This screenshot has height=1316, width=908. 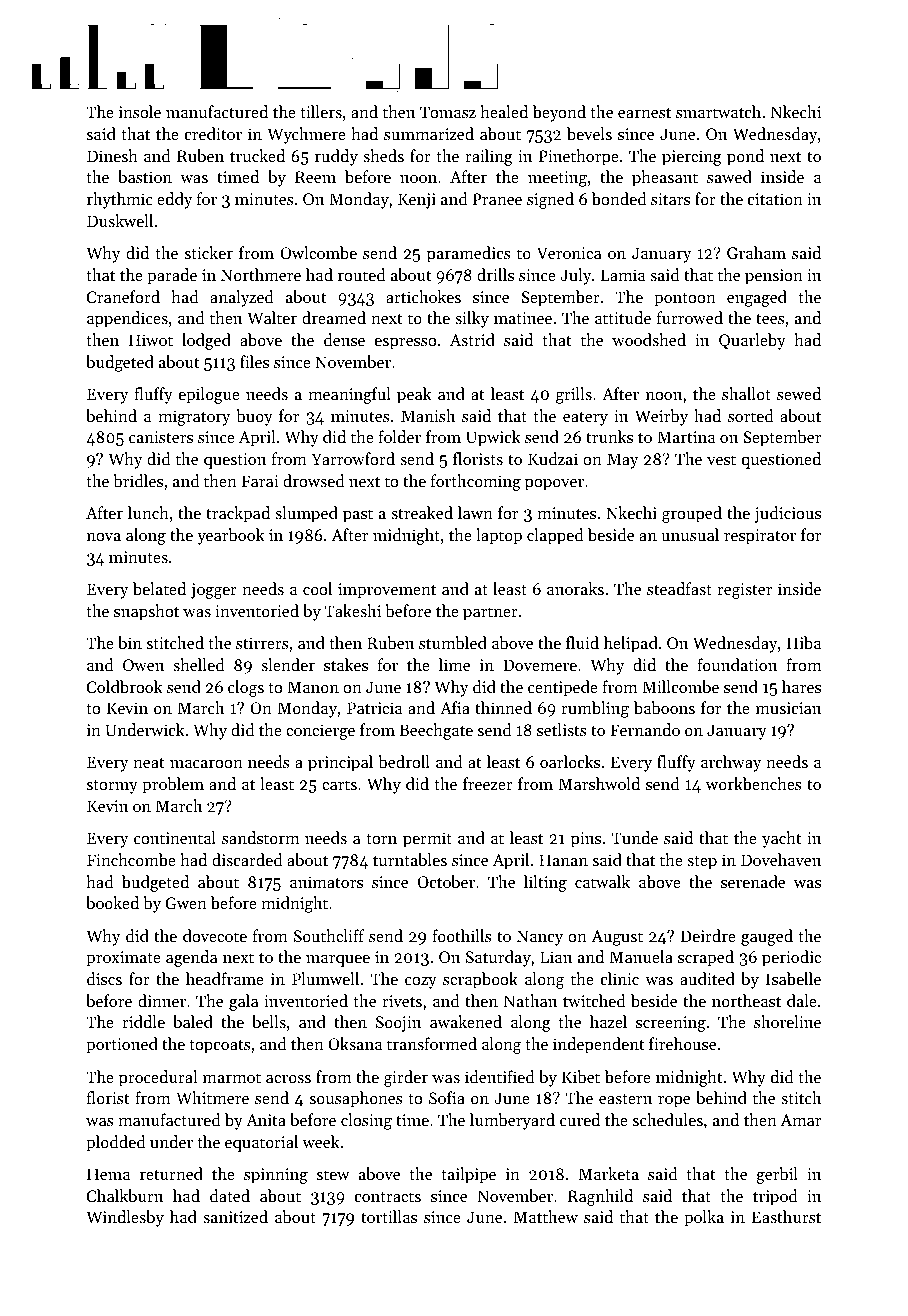 I want to click on folder, so click(x=399, y=436).
